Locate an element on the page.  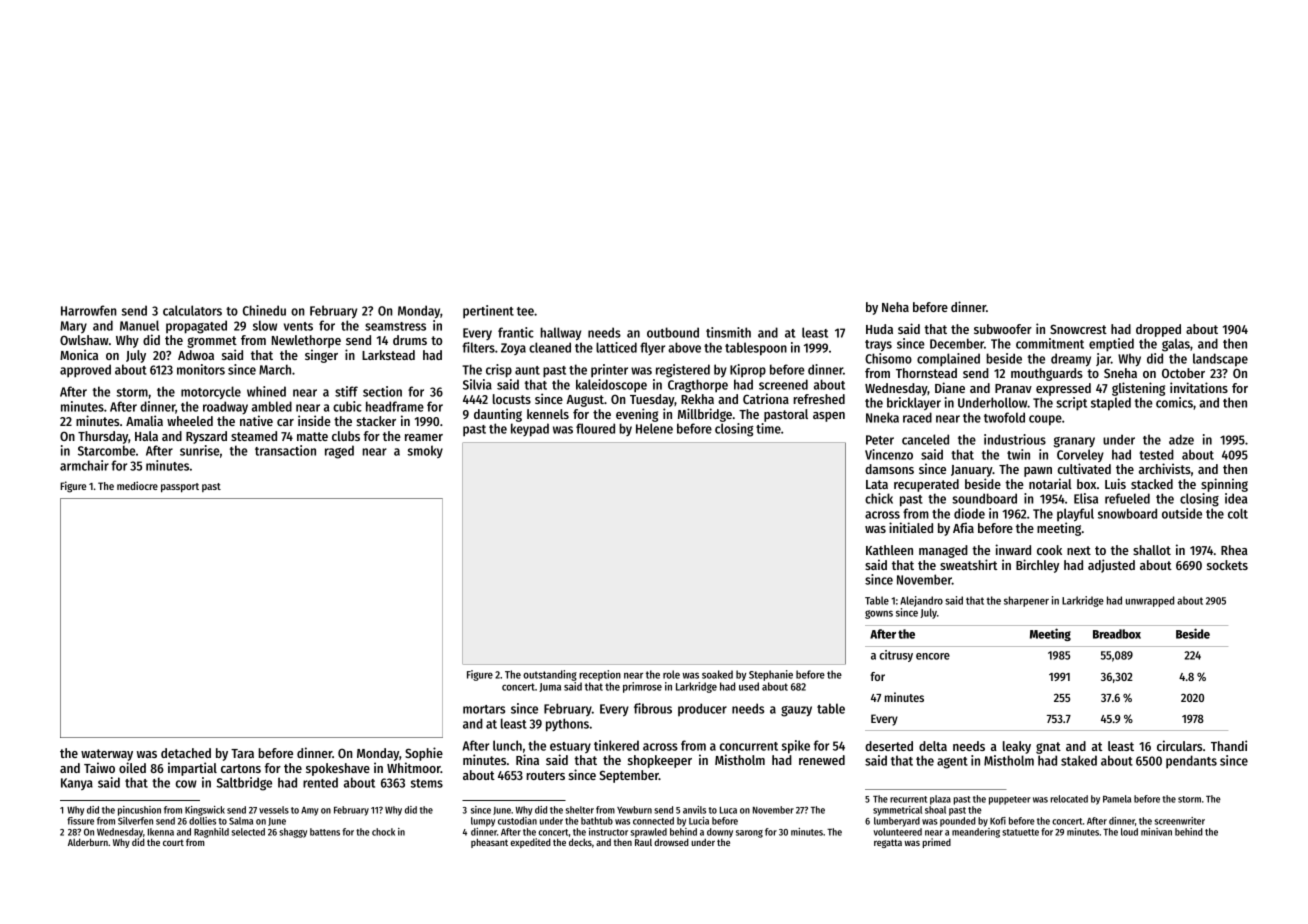
Lata is located at coordinates (877, 484).
